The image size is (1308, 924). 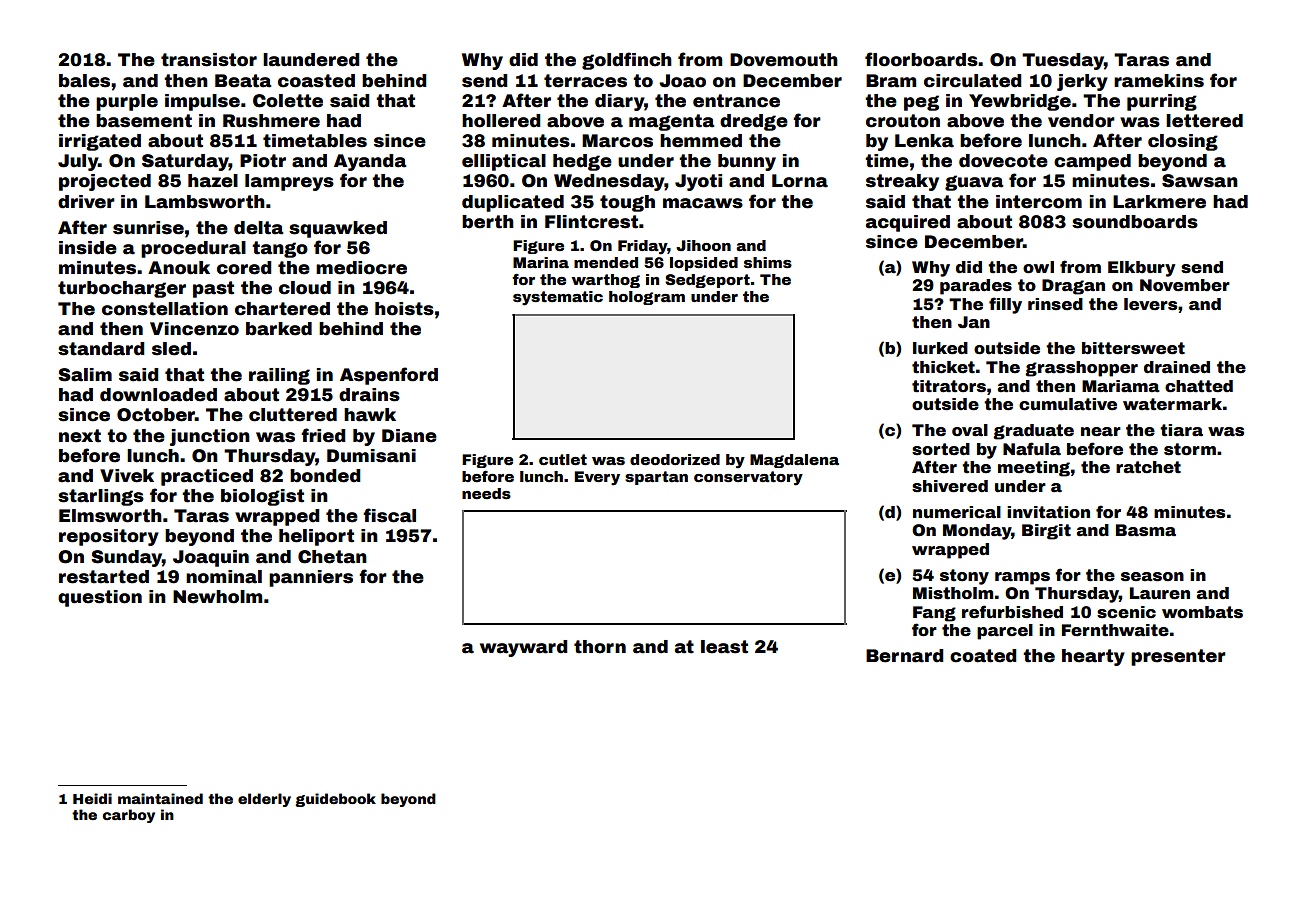 What do you see at coordinates (122, 289) in the screenshot?
I see `turbocharger` at bounding box center [122, 289].
